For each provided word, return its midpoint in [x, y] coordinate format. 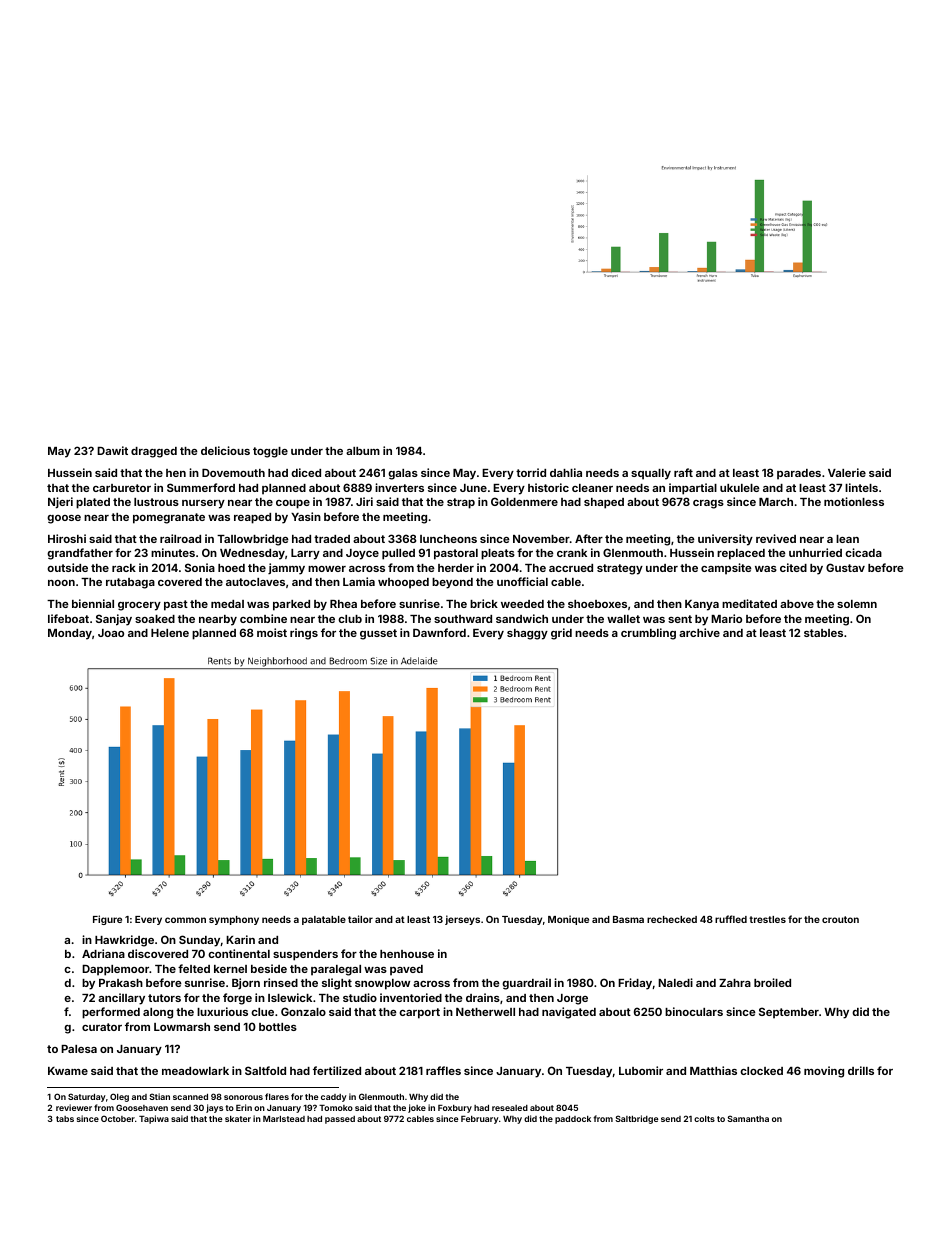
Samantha [748, 1118]
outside [67, 567]
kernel [230, 969]
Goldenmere [524, 501]
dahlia [566, 472]
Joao [111, 633]
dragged [154, 452]
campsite [726, 569]
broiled [772, 982]
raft [683, 472]
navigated [569, 1013]
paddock [573, 1120]
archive [699, 632]
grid [561, 634]
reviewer [74, 1107]
